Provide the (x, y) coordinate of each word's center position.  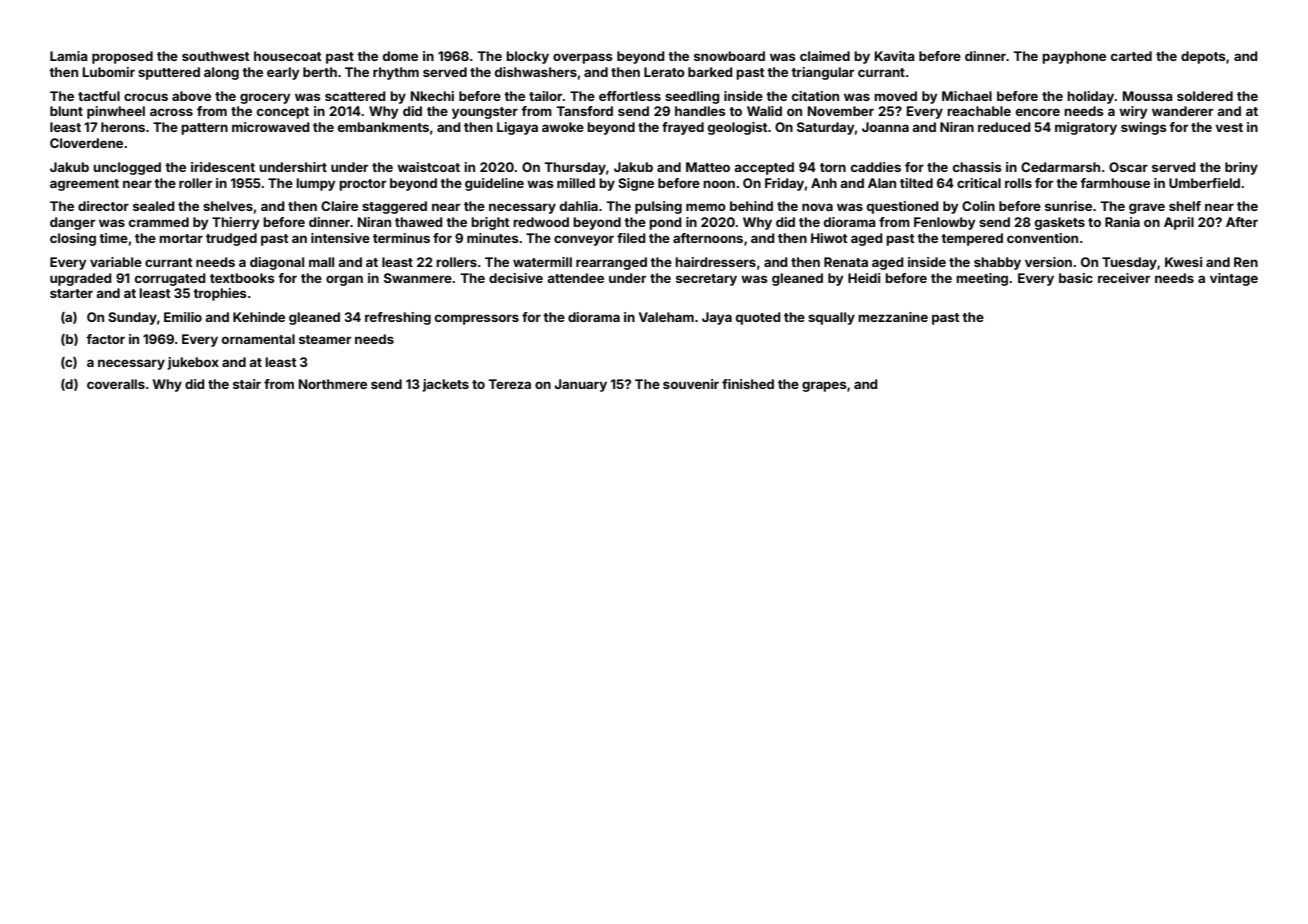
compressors (477, 319)
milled (576, 183)
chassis (977, 167)
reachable (979, 111)
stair (247, 384)
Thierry (236, 223)
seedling (692, 97)
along (221, 73)
